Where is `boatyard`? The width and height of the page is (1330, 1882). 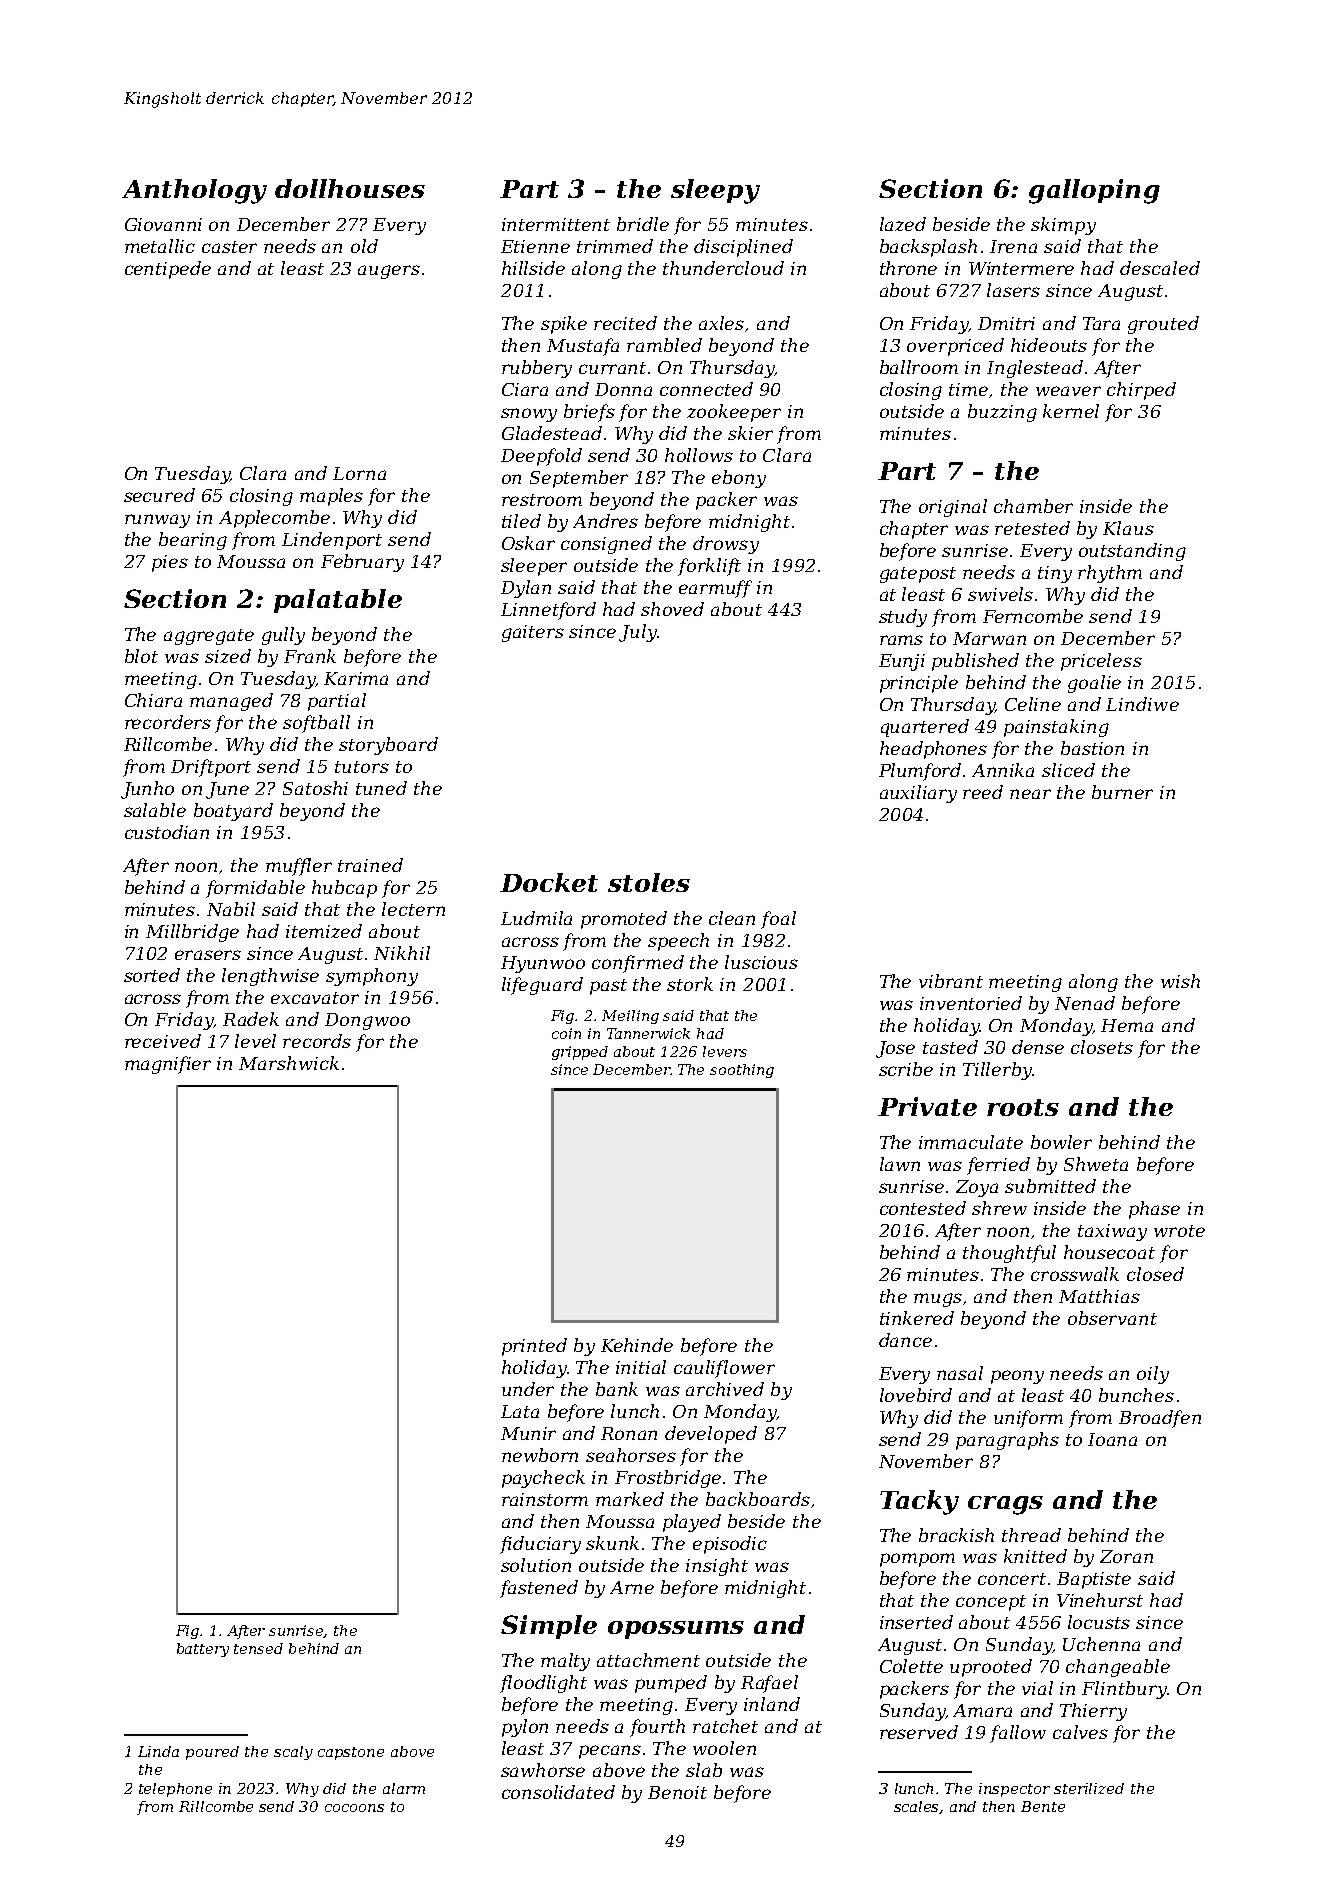
boatyard is located at coordinates (233, 812).
